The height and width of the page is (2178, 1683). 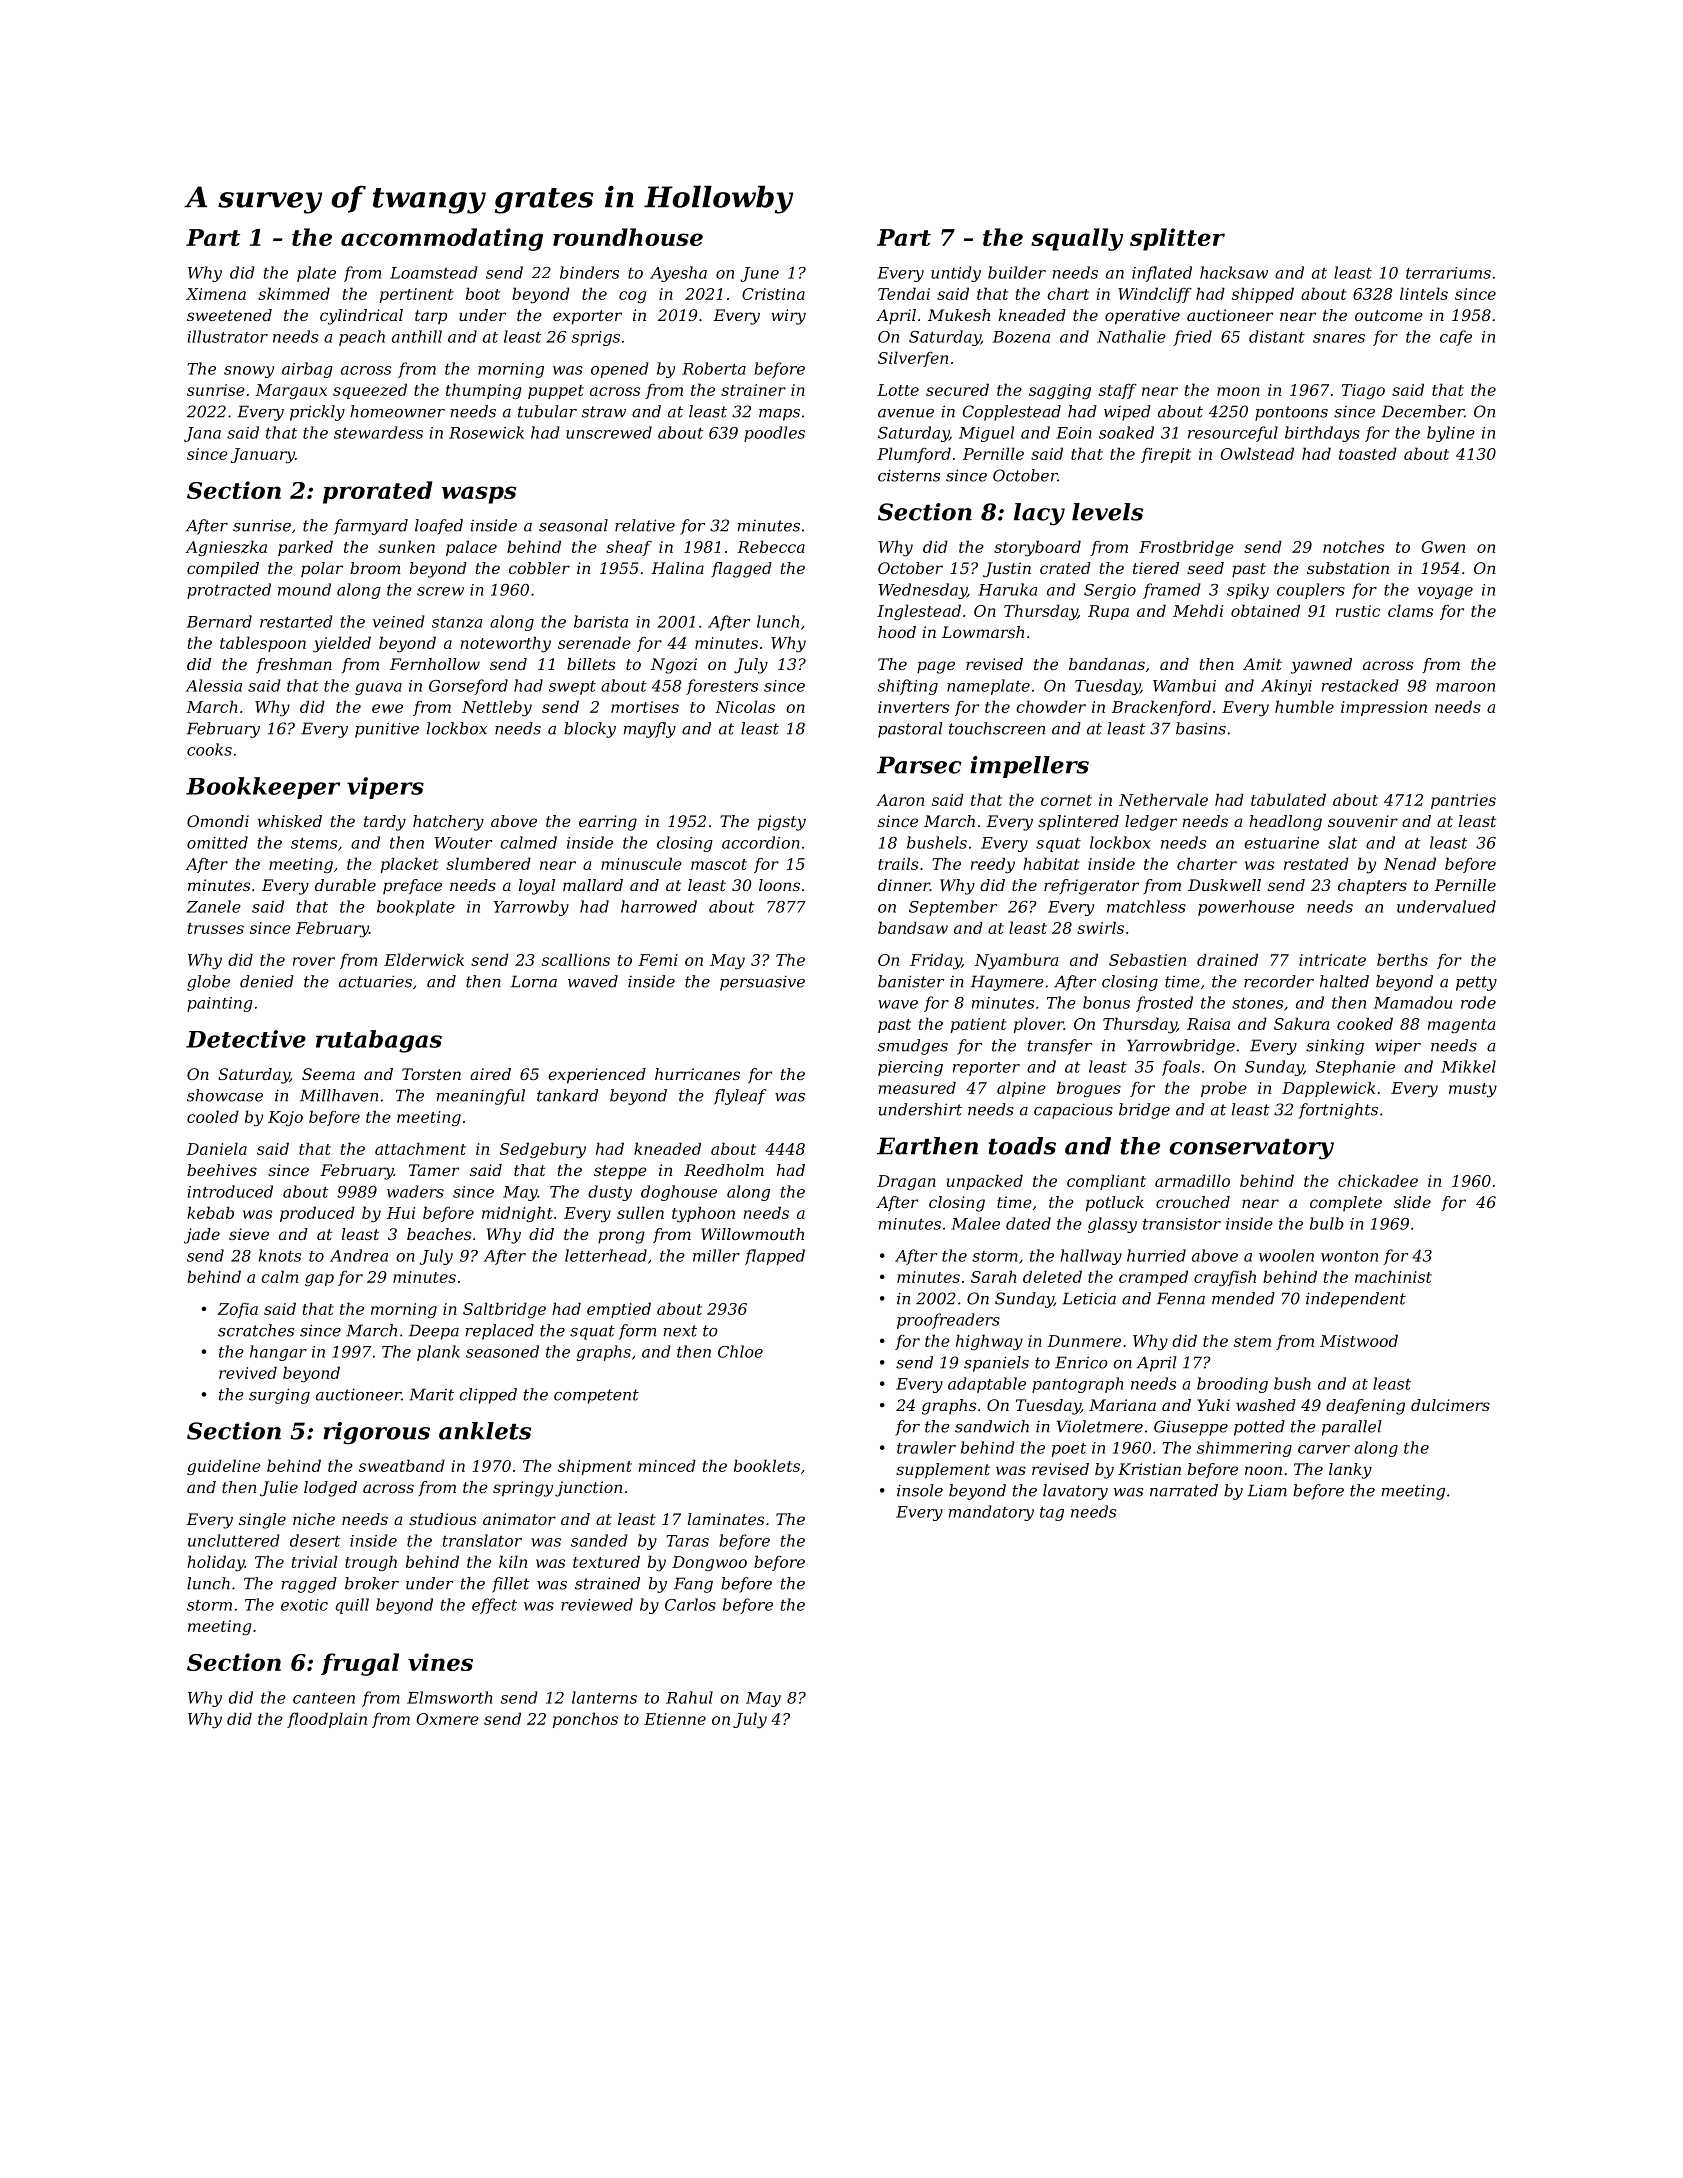 I want to click on accommodating, so click(x=442, y=239).
